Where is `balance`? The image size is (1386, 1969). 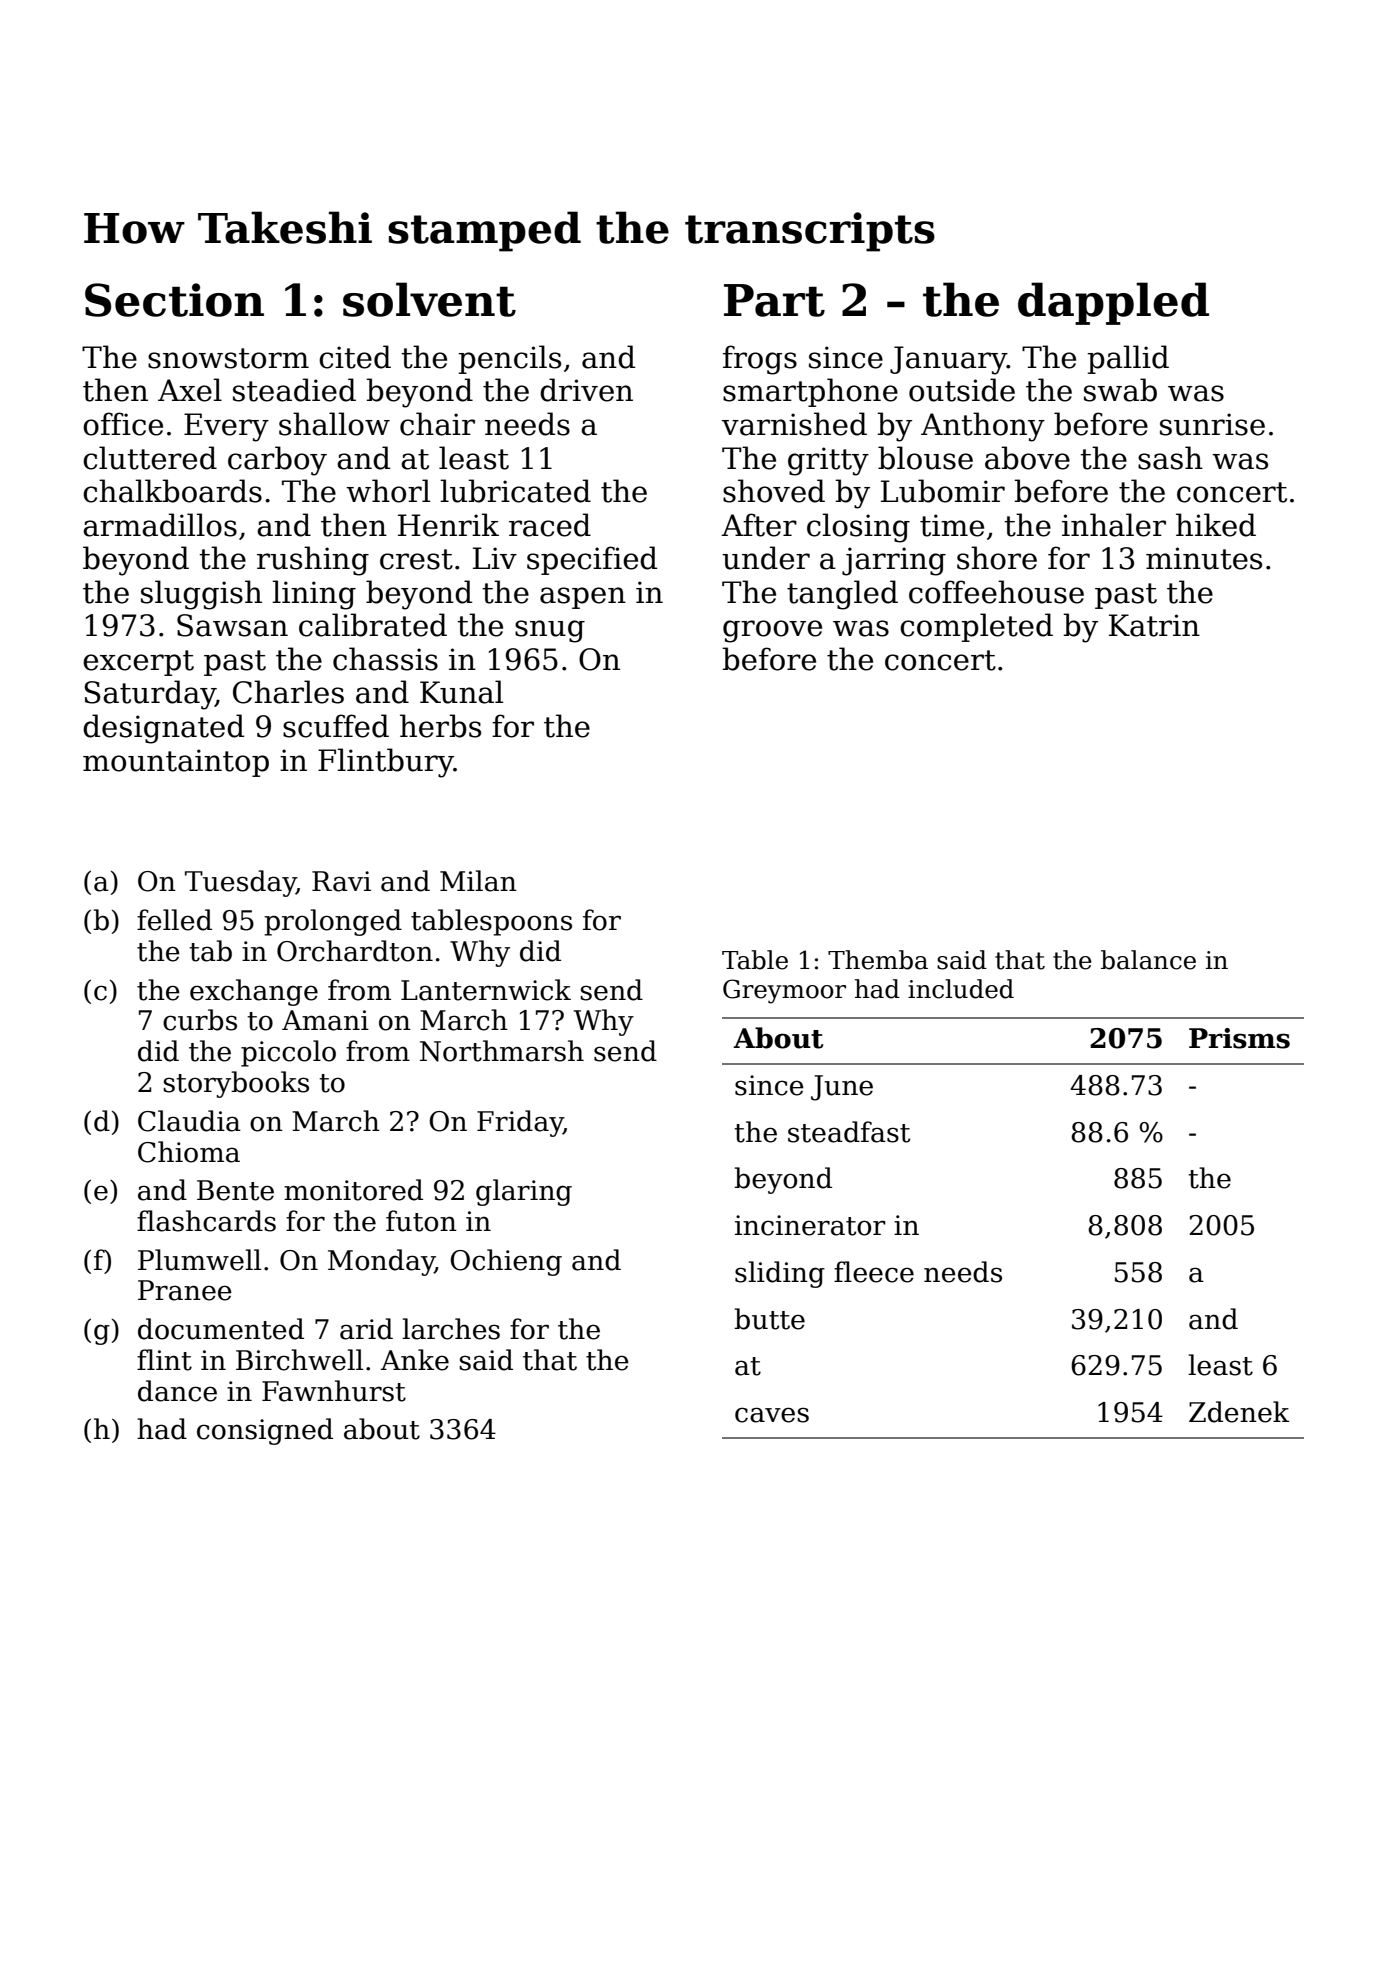
balance is located at coordinates (1148, 960).
